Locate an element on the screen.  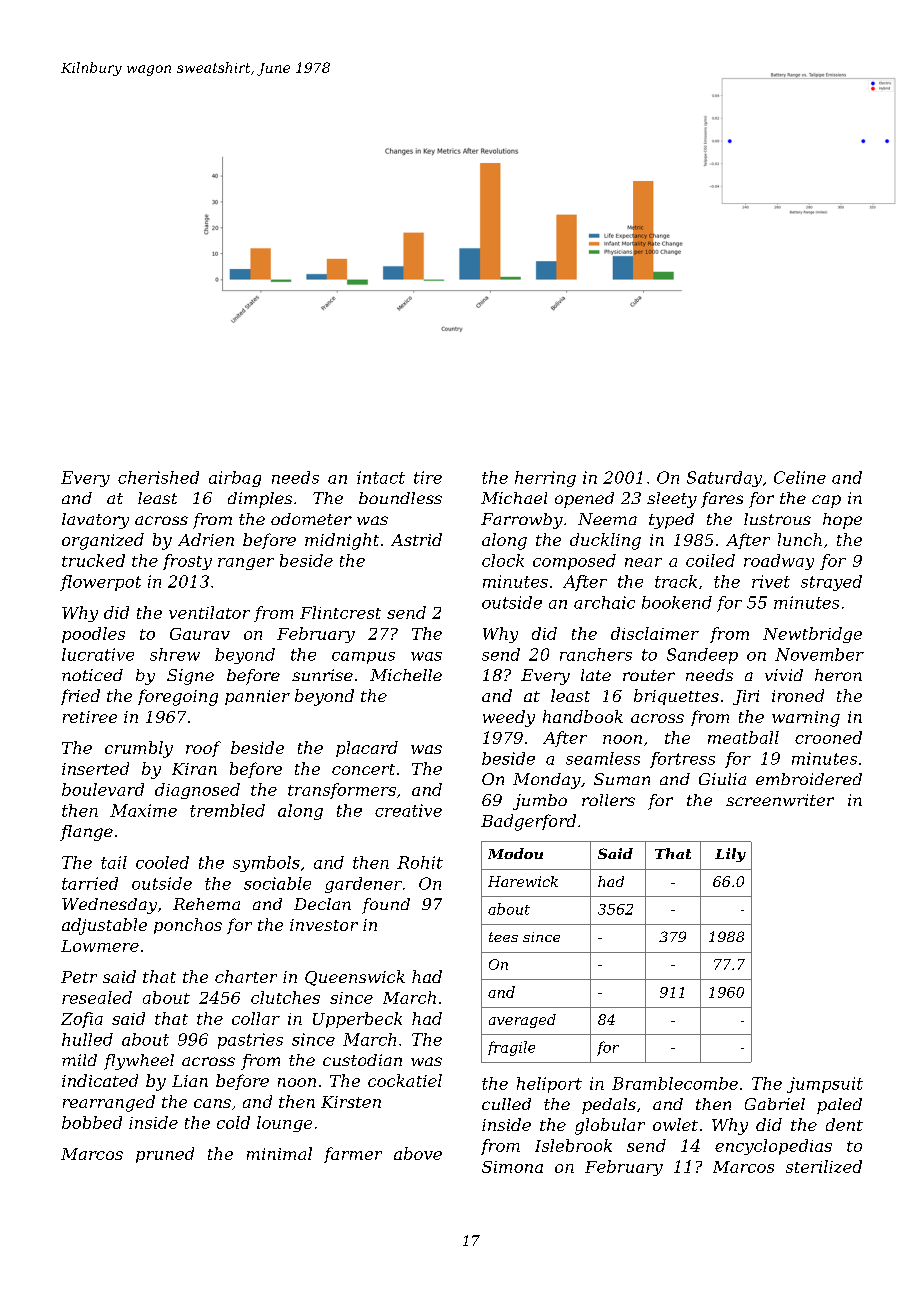
Simona is located at coordinates (512, 1167).
